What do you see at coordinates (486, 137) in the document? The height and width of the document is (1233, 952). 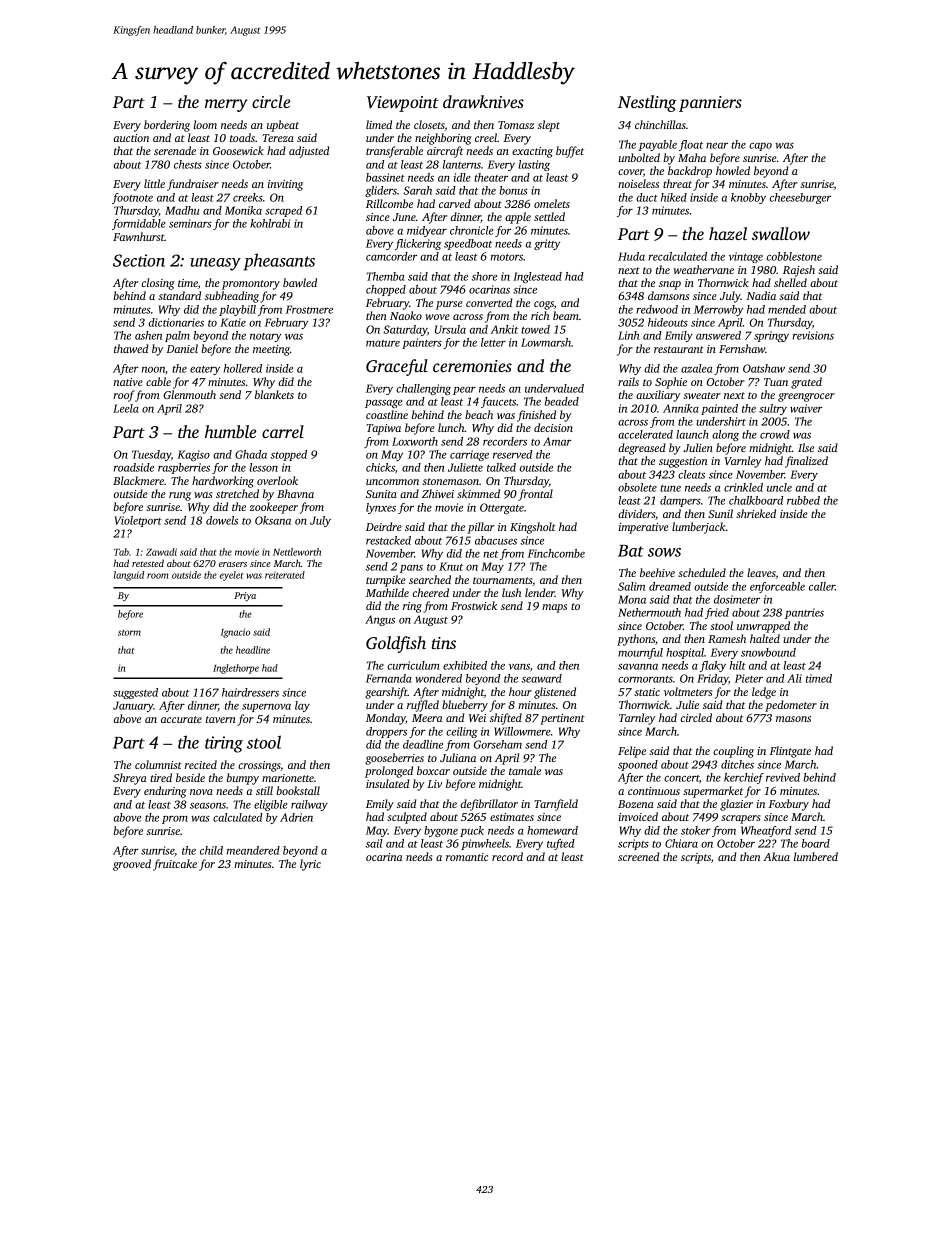 I see `creel` at bounding box center [486, 137].
